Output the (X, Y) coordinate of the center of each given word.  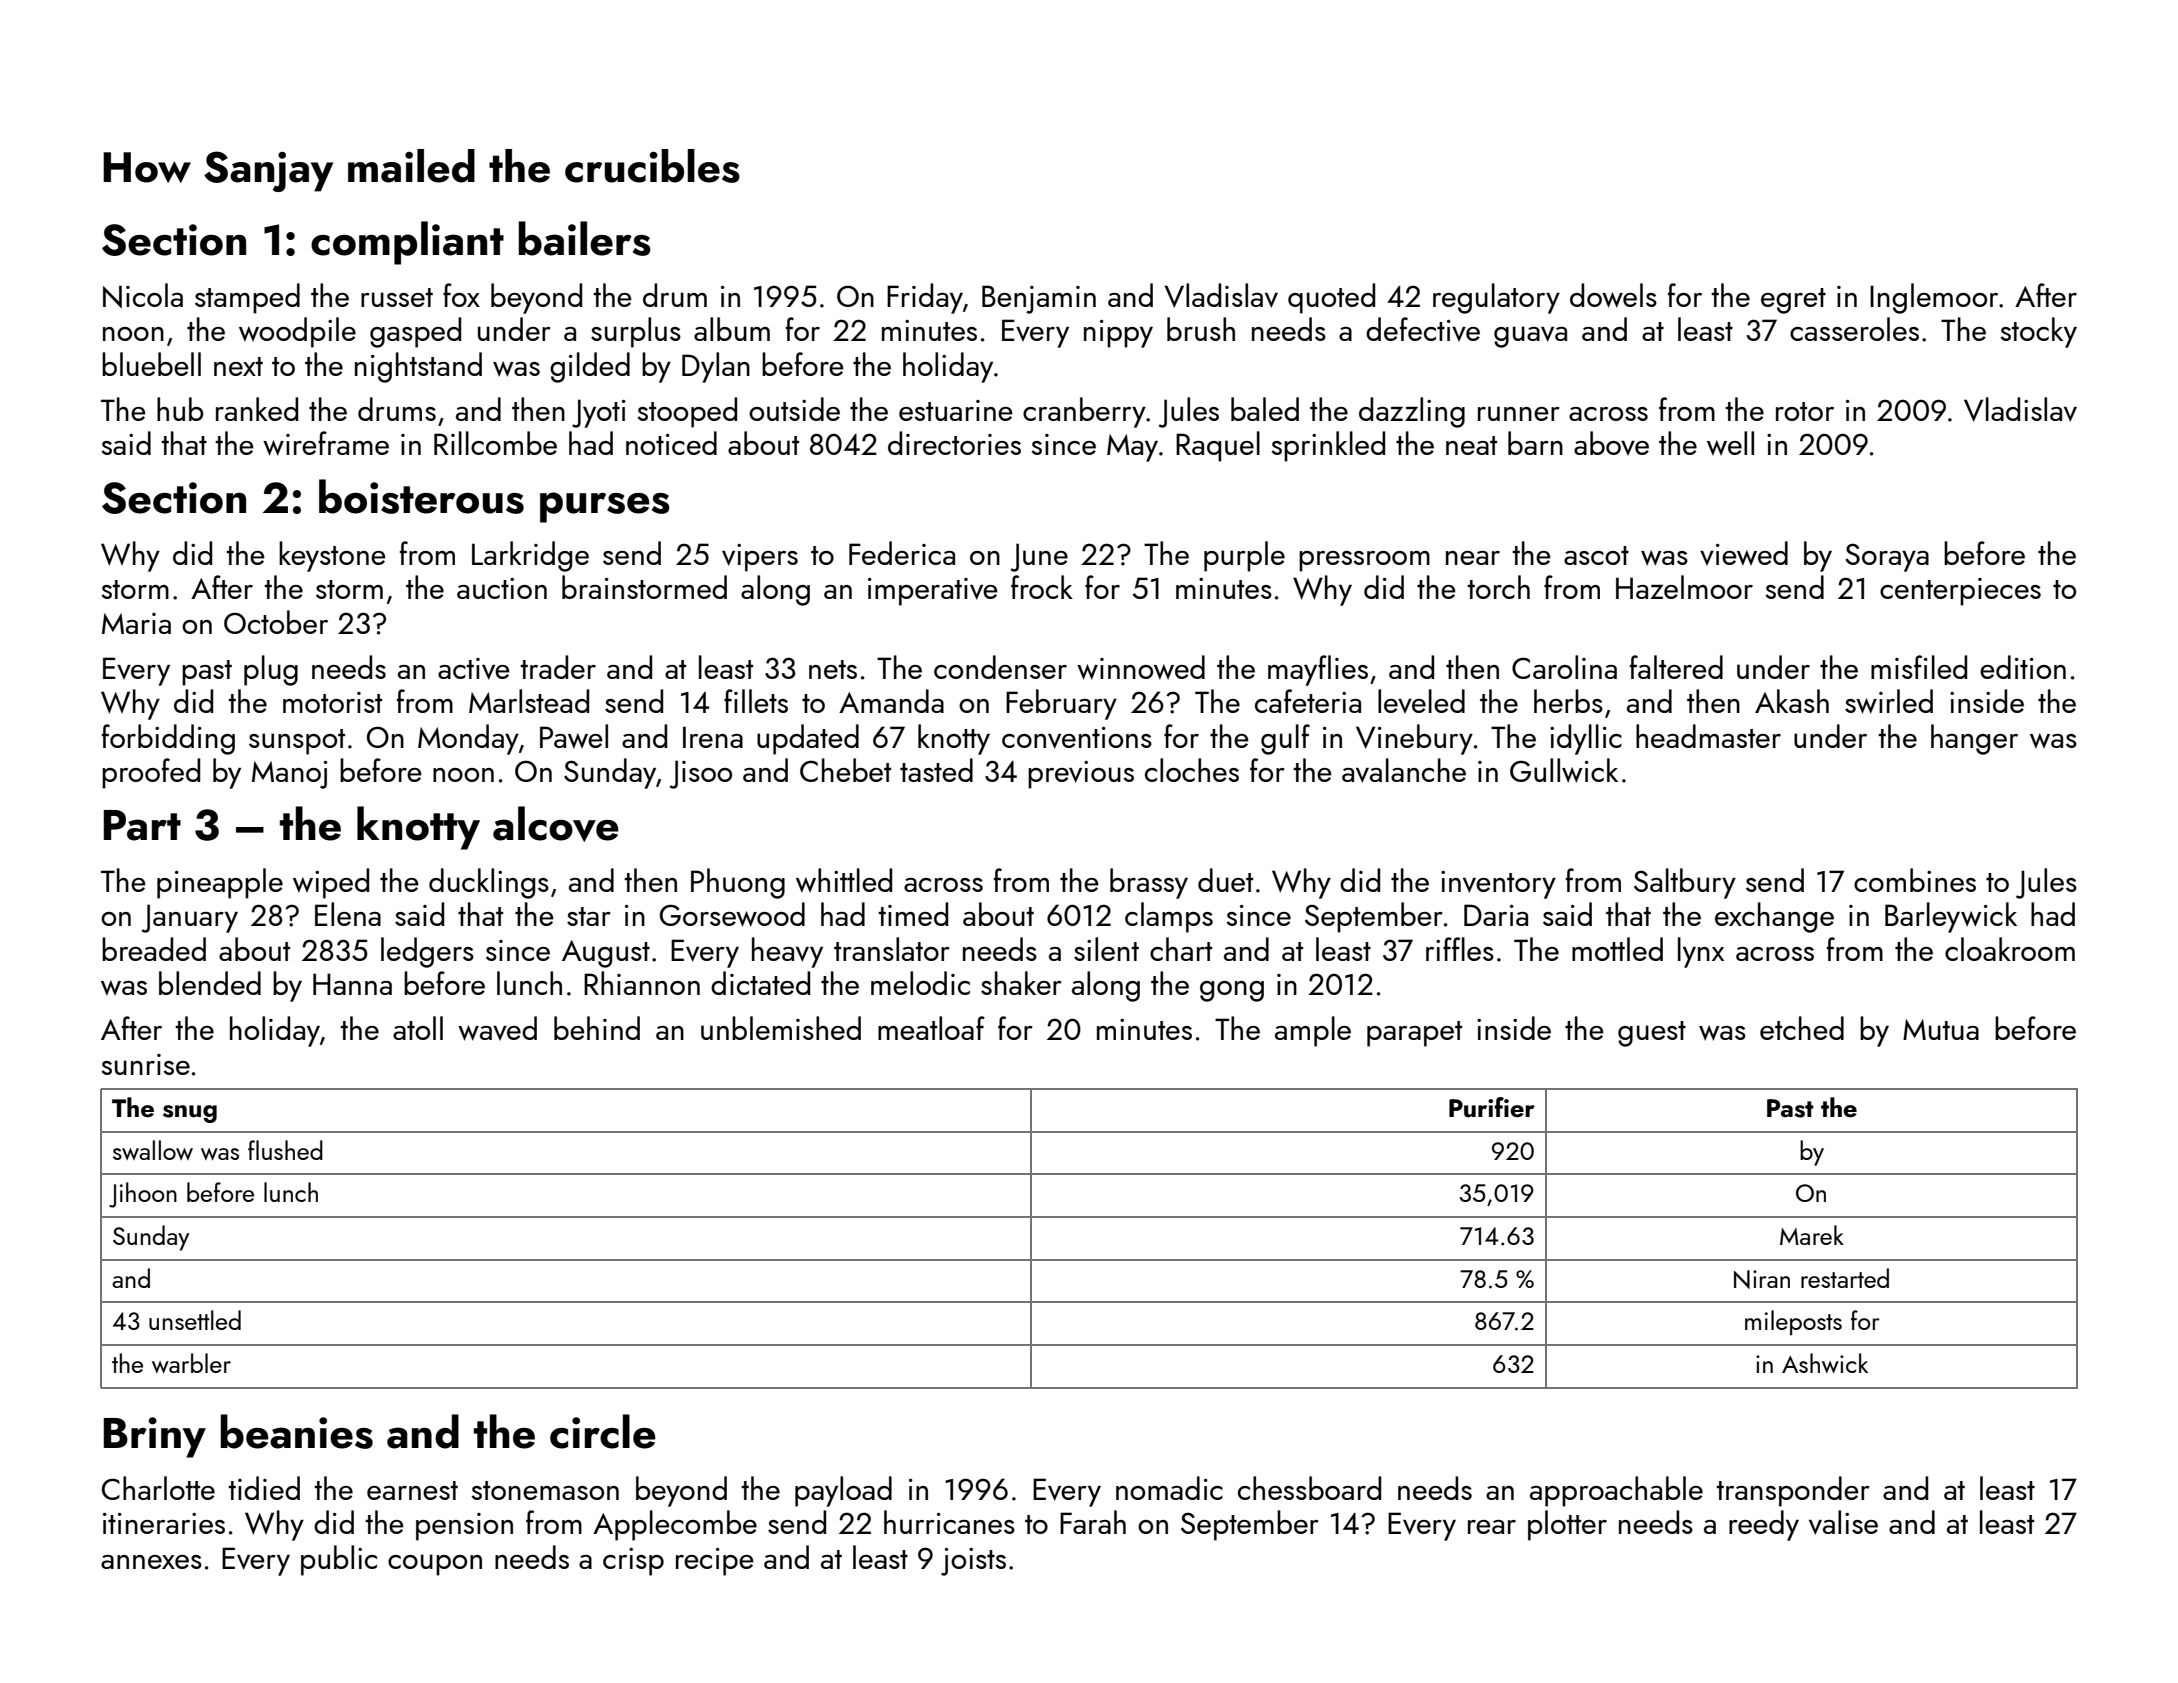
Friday (925, 298)
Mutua (1941, 1029)
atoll (418, 1028)
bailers (584, 238)
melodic (920, 983)
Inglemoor (1934, 298)
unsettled (195, 1320)
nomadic (1169, 1488)
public (339, 1560)
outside (794, 409)
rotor (1805, 411)
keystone (332, 556)
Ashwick (1825, 1363)
